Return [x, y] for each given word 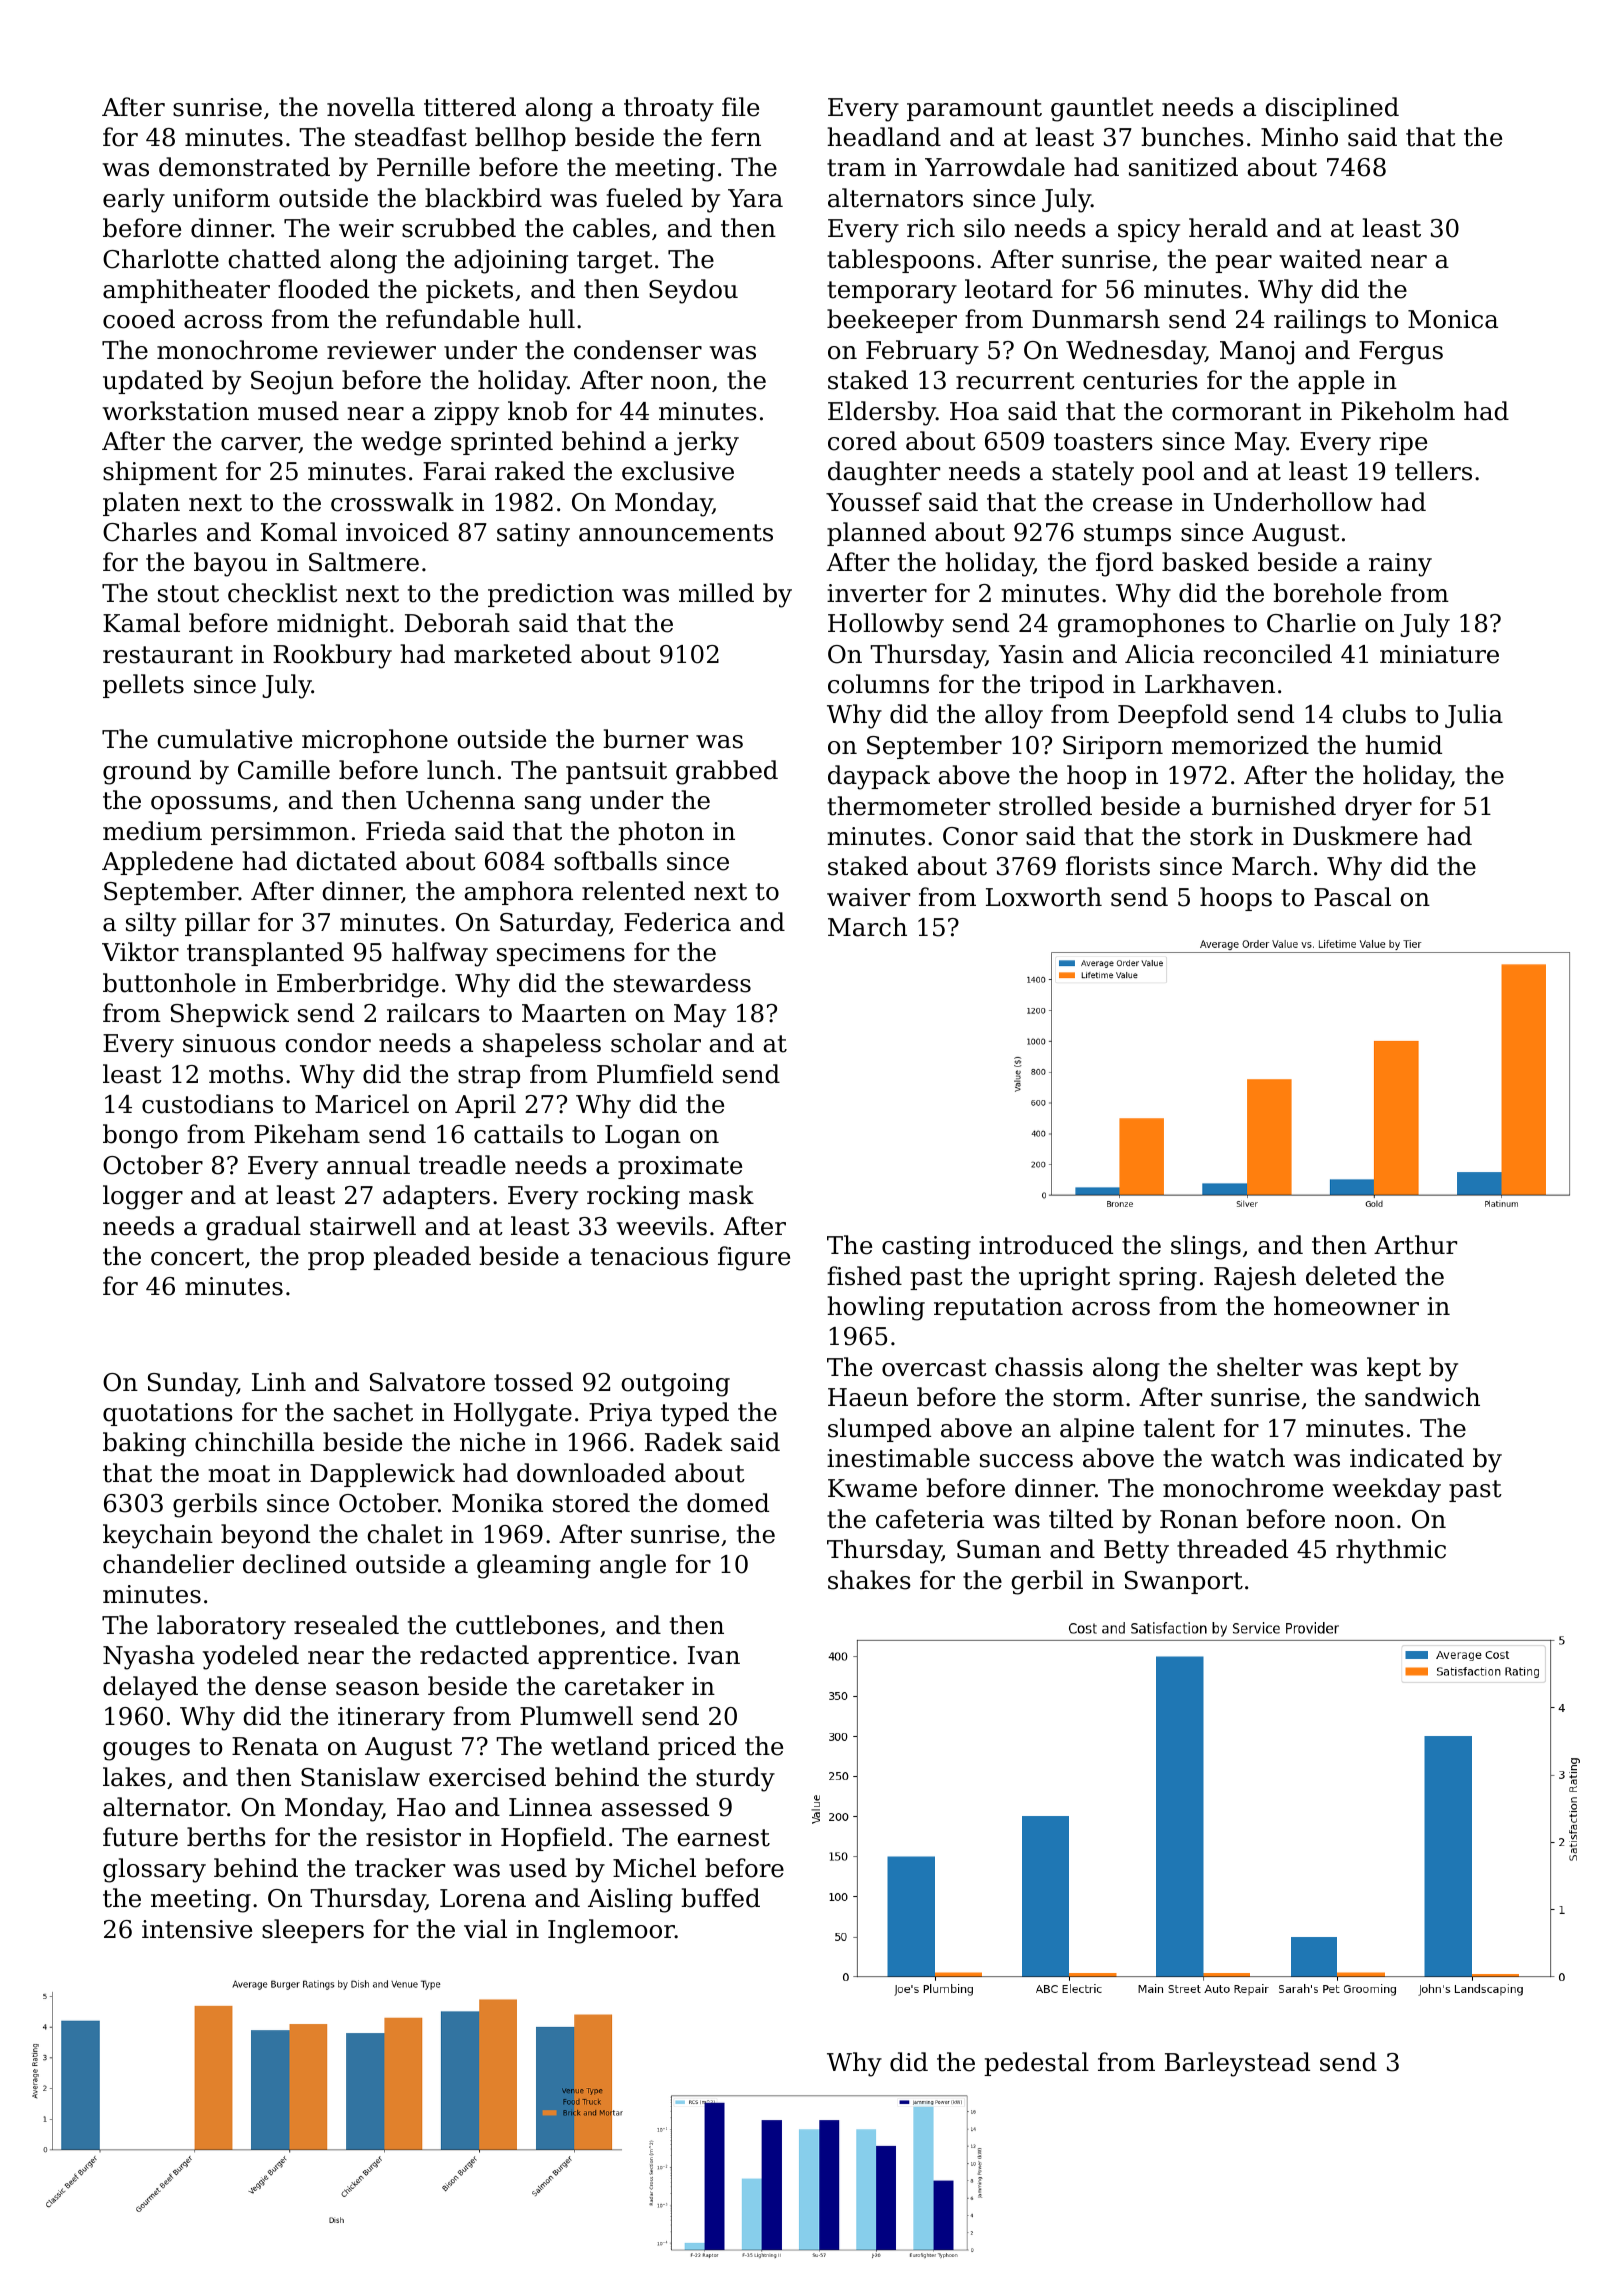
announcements [676, 533]
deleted [1351, 1276]
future [140, 1837]
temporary [892, 292]
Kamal [141, 623]
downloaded [591, 1473]
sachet [373, 1412]
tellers [1433, 471]
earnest [723, 1838]
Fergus [1401, 353]
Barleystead [1237, 2064]
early [134, 200]
